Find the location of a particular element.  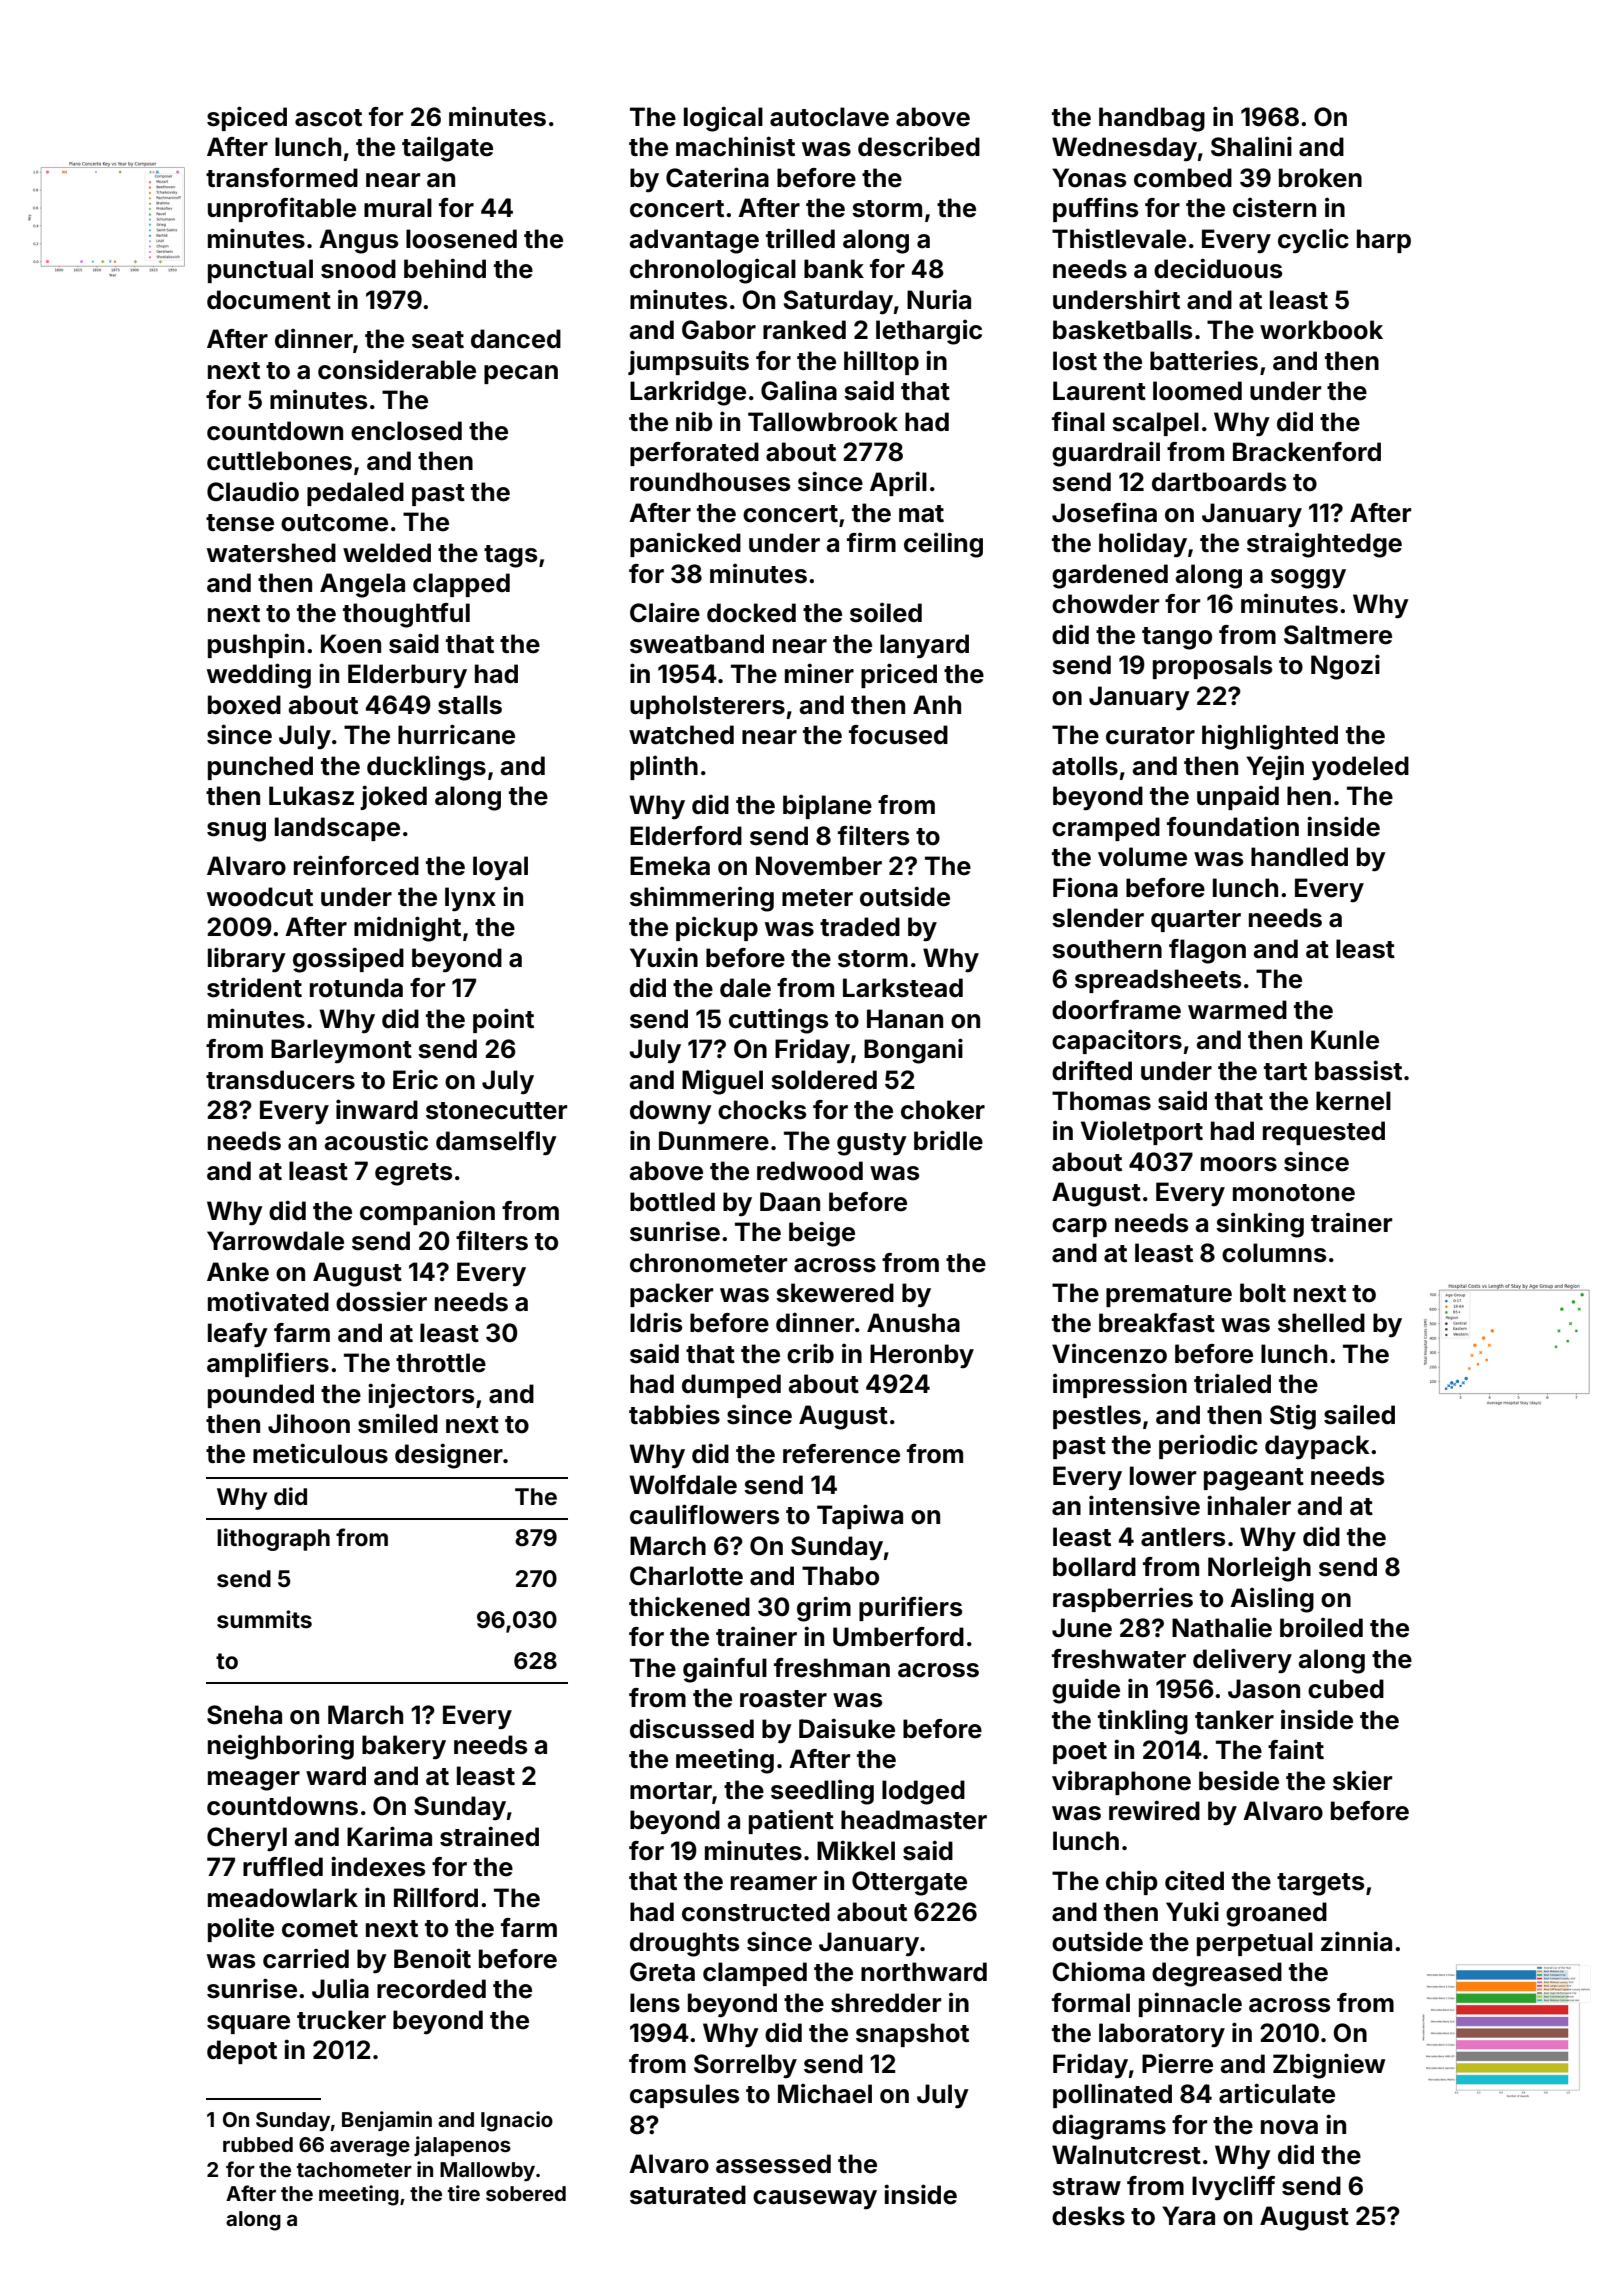

Jihoon is located at coordinates (309, 1423).
